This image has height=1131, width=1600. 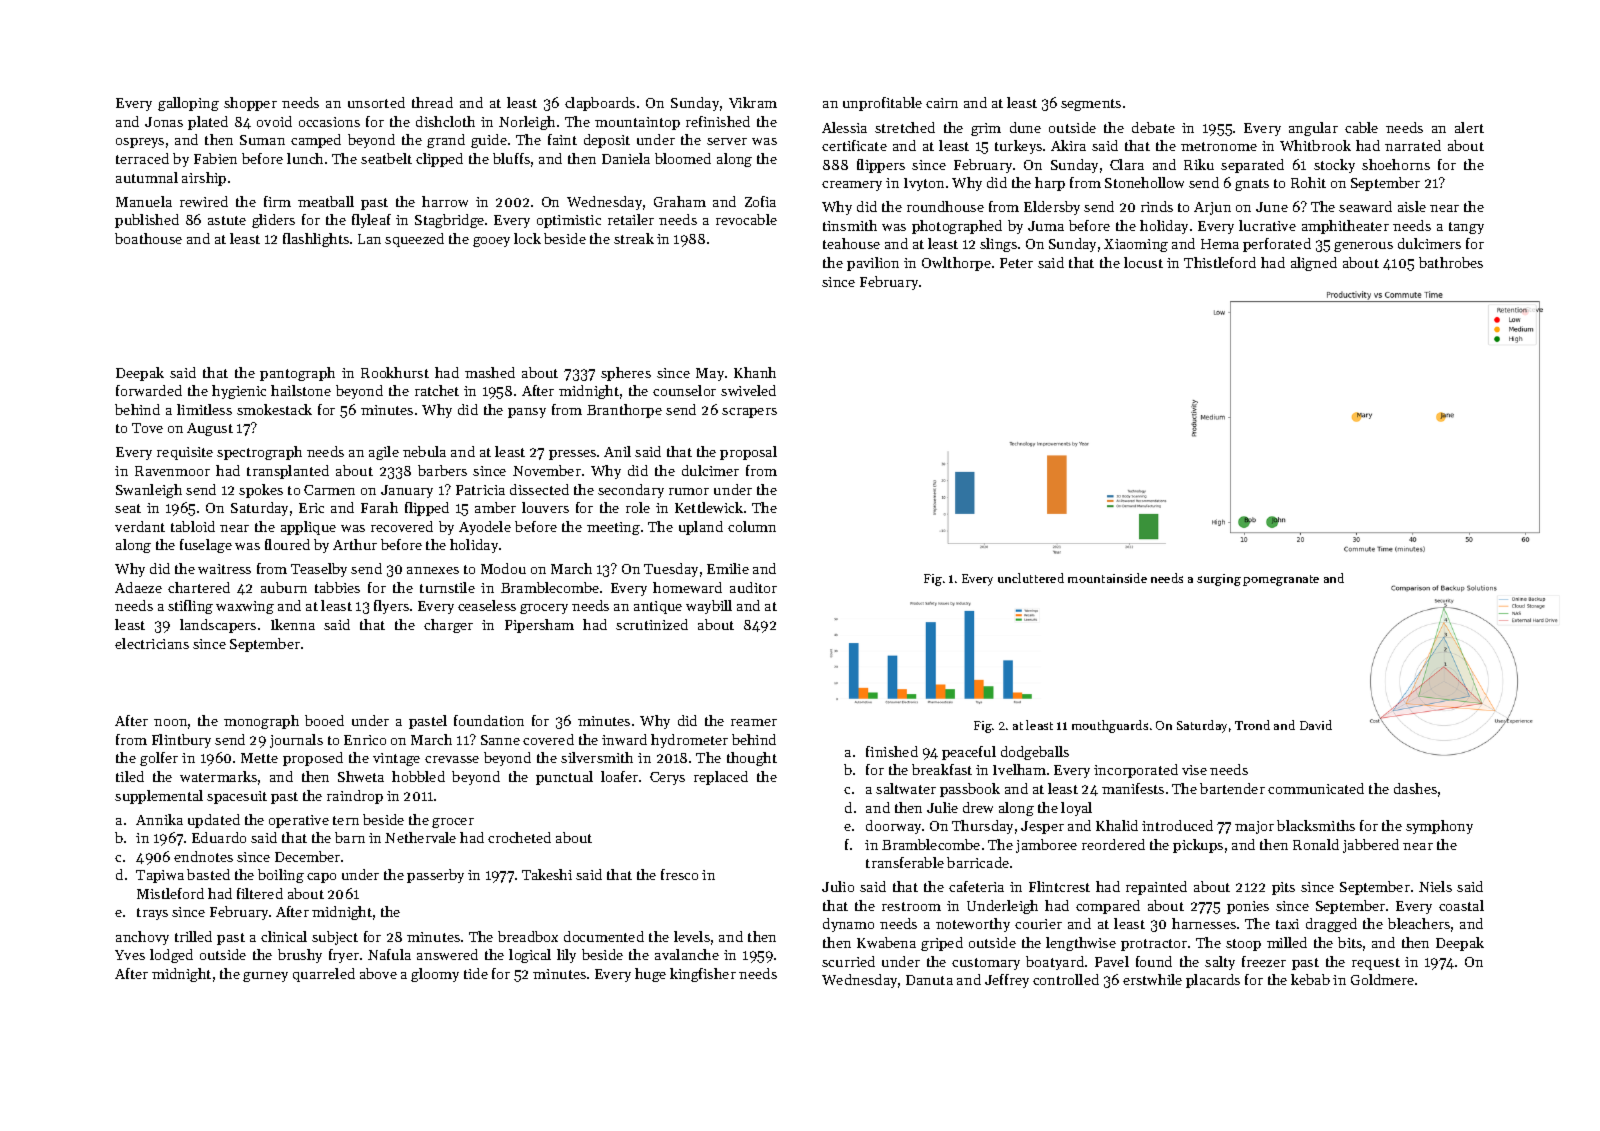 I want to click on replaced, so click(x=721, y=778).
